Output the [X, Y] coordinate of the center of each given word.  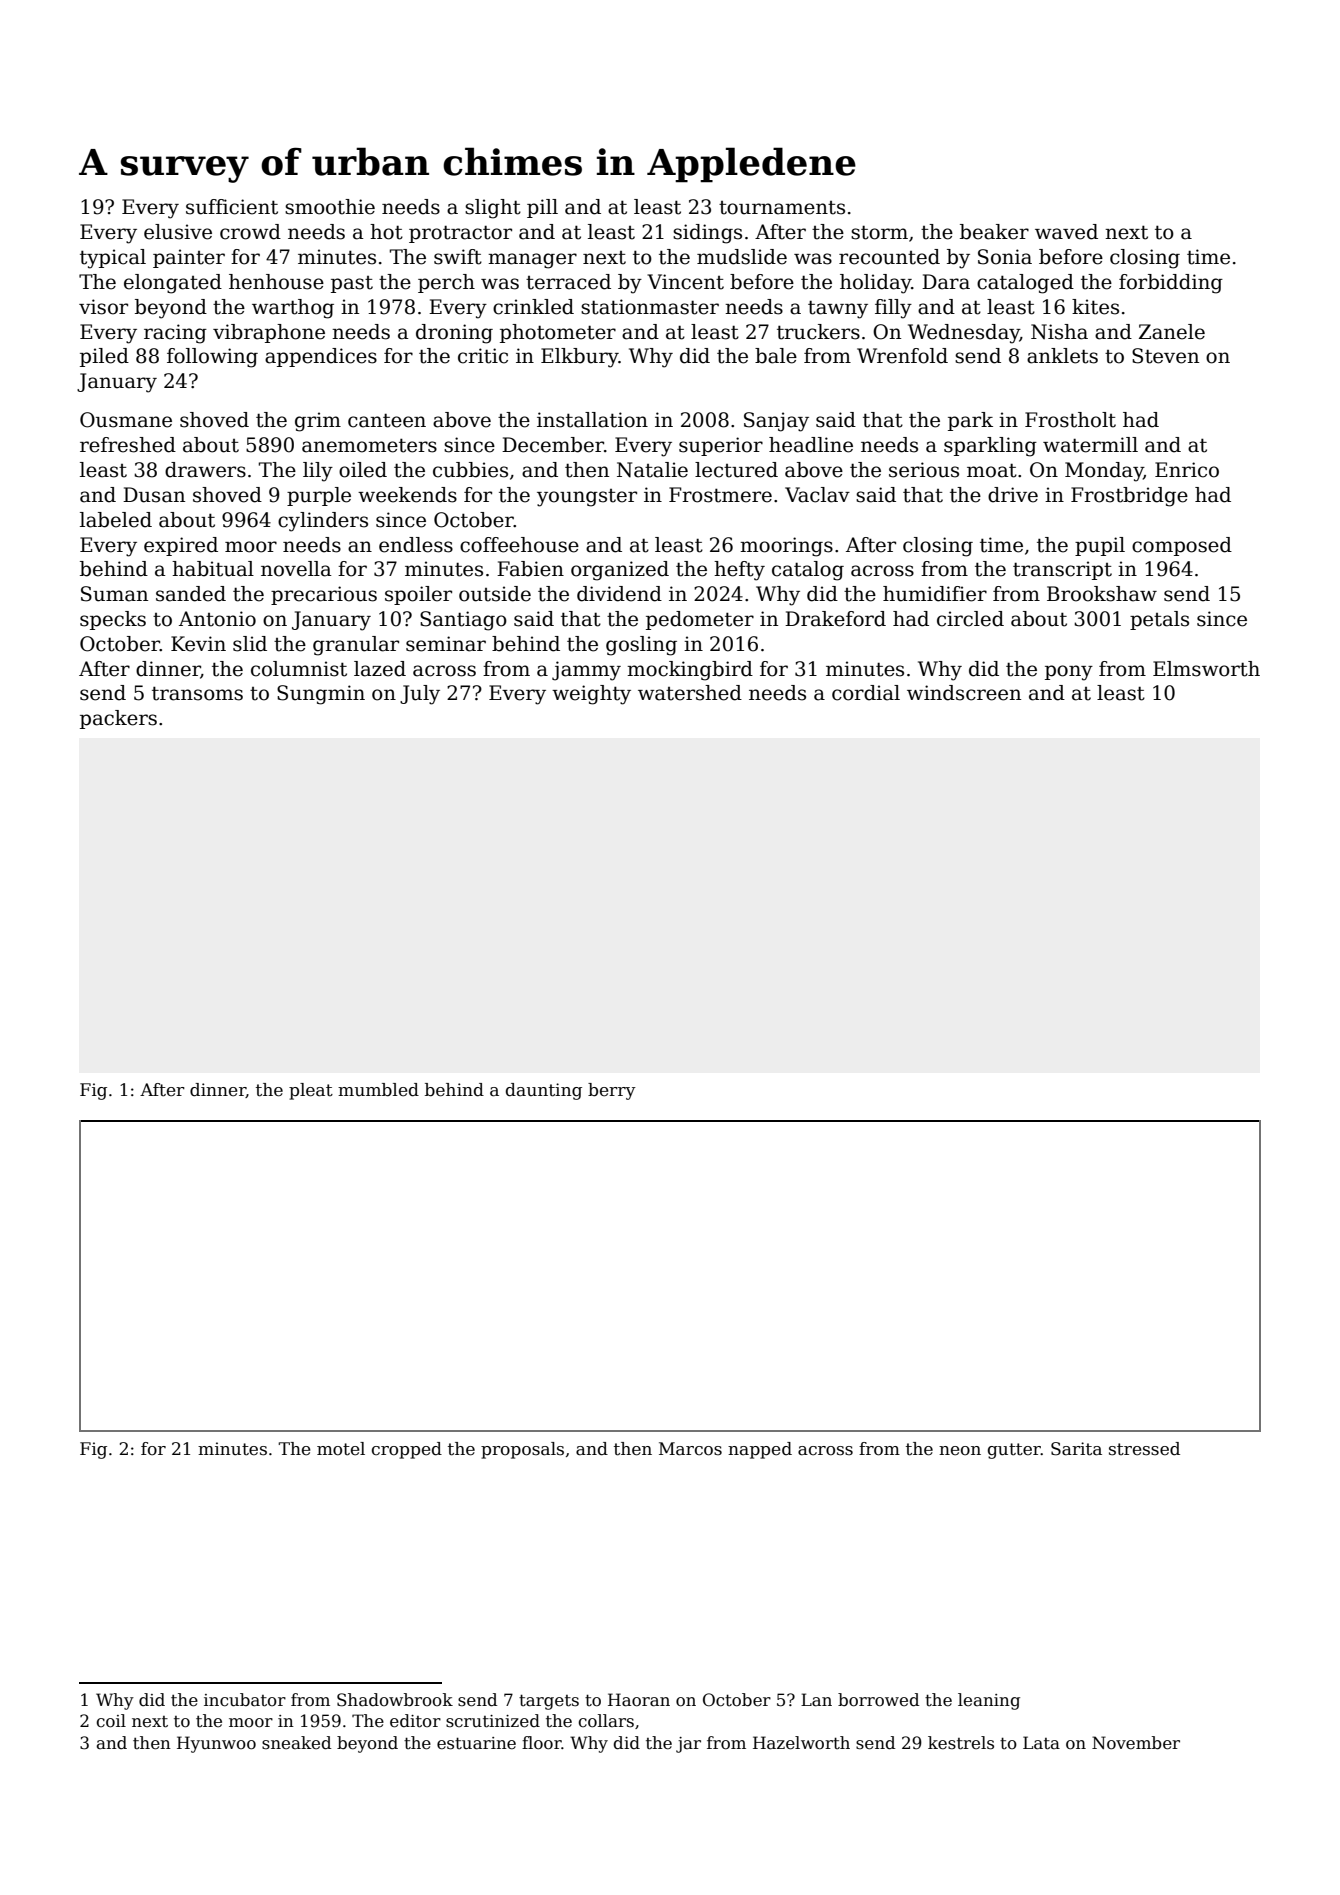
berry [612, 1091]
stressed [1144, 1449]
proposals [522, 1450]
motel [341, 1449]
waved [1066, 232]
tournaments [782, 208]
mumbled [378, 1090]
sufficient [232, 207]
